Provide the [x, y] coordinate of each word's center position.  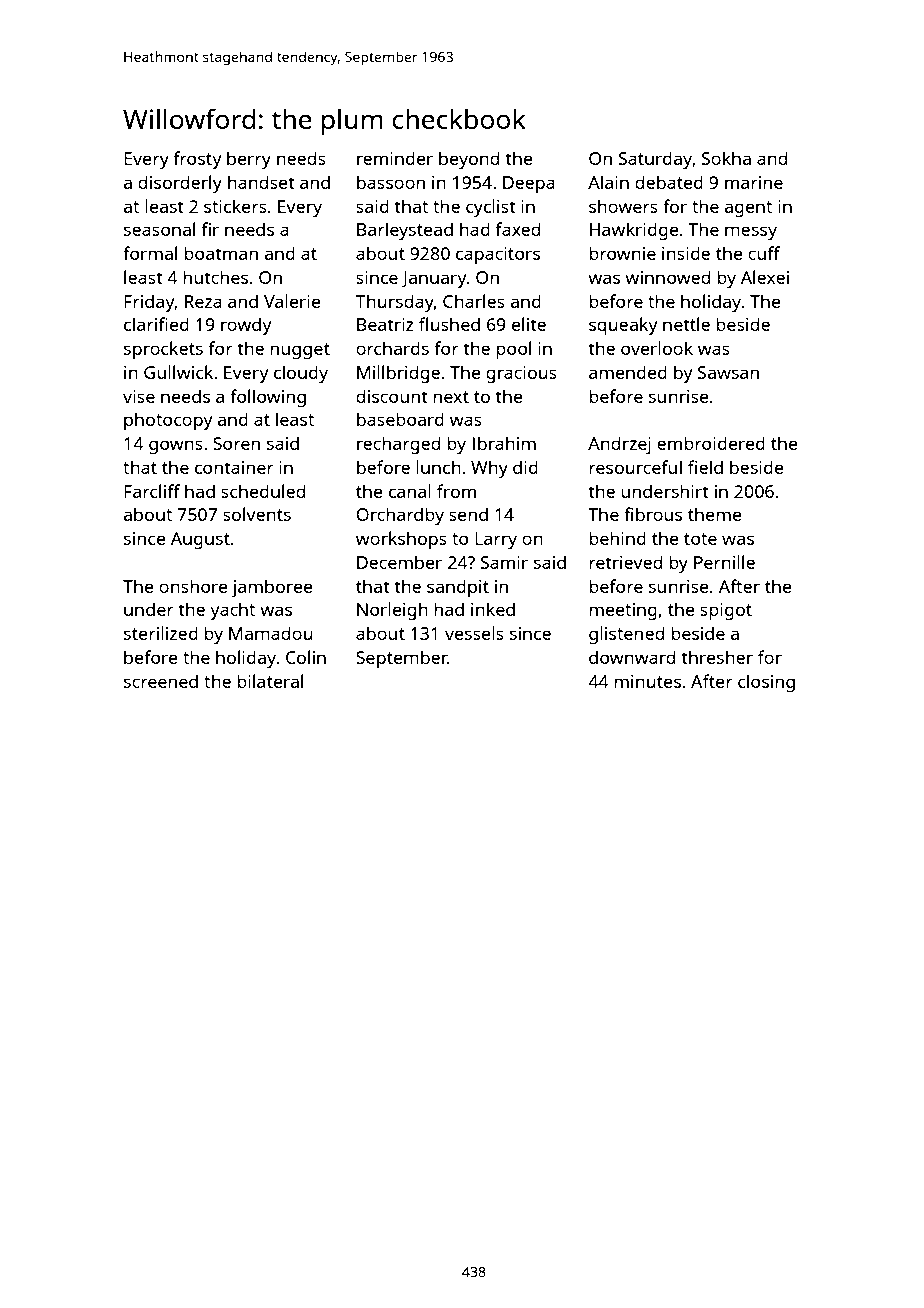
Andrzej [619, 445]
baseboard [400, 419]
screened [161, 681]
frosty [197, 160]
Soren [236, 443]
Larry [496, 540]
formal [150, 253]
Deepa [529, 184]
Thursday [395, 303]
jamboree [271, 588]
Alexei [765, 277]
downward [632, 657]
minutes [647, 681]
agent [748, 209]
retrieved [625, 562]
